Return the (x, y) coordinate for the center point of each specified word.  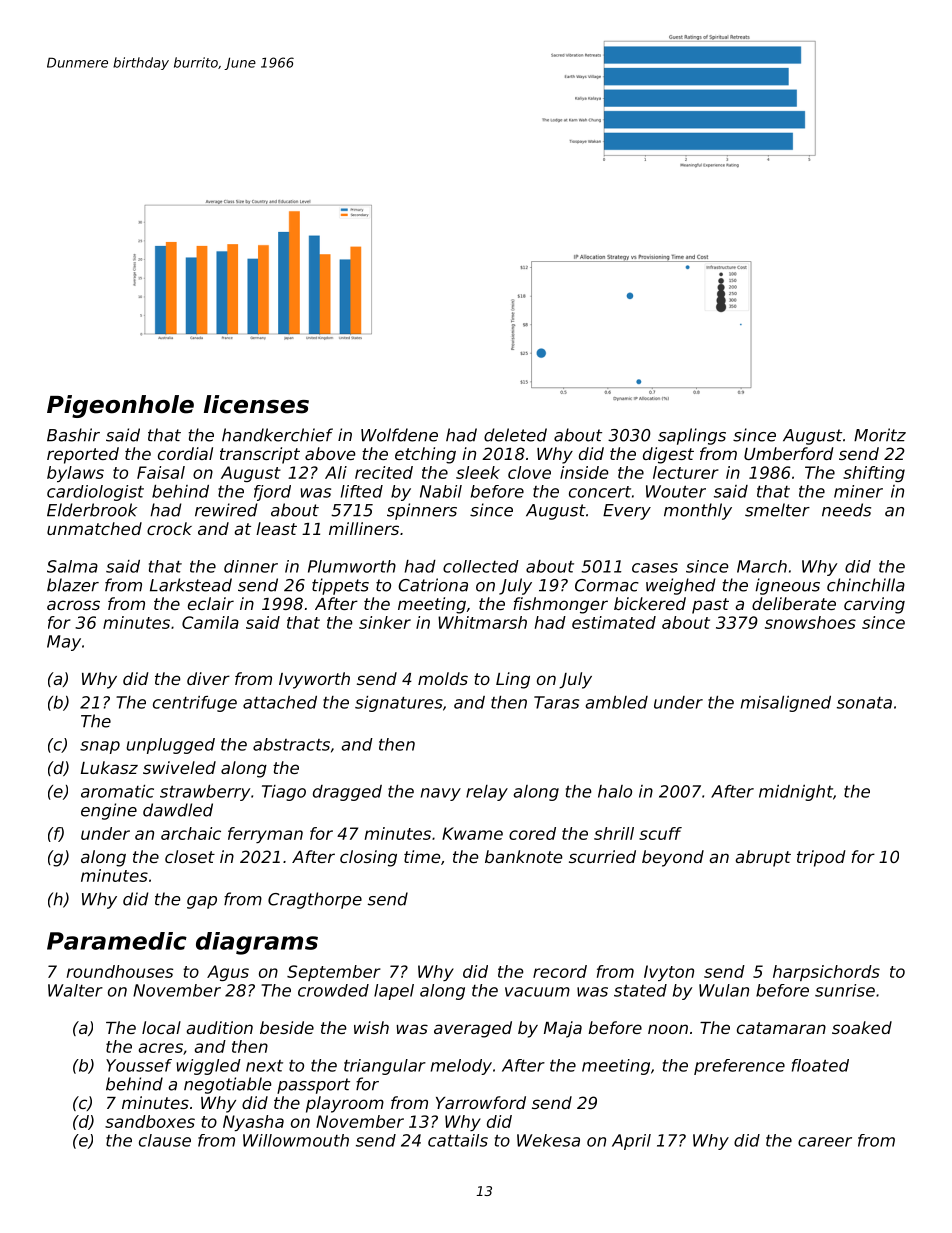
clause (165, 1140)
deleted (515, 435)
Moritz (880, 435)
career (825, 1142)
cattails (458, 1140)
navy (441, 794)
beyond (673, 858)
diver (208, 678)
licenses (256, 404)
